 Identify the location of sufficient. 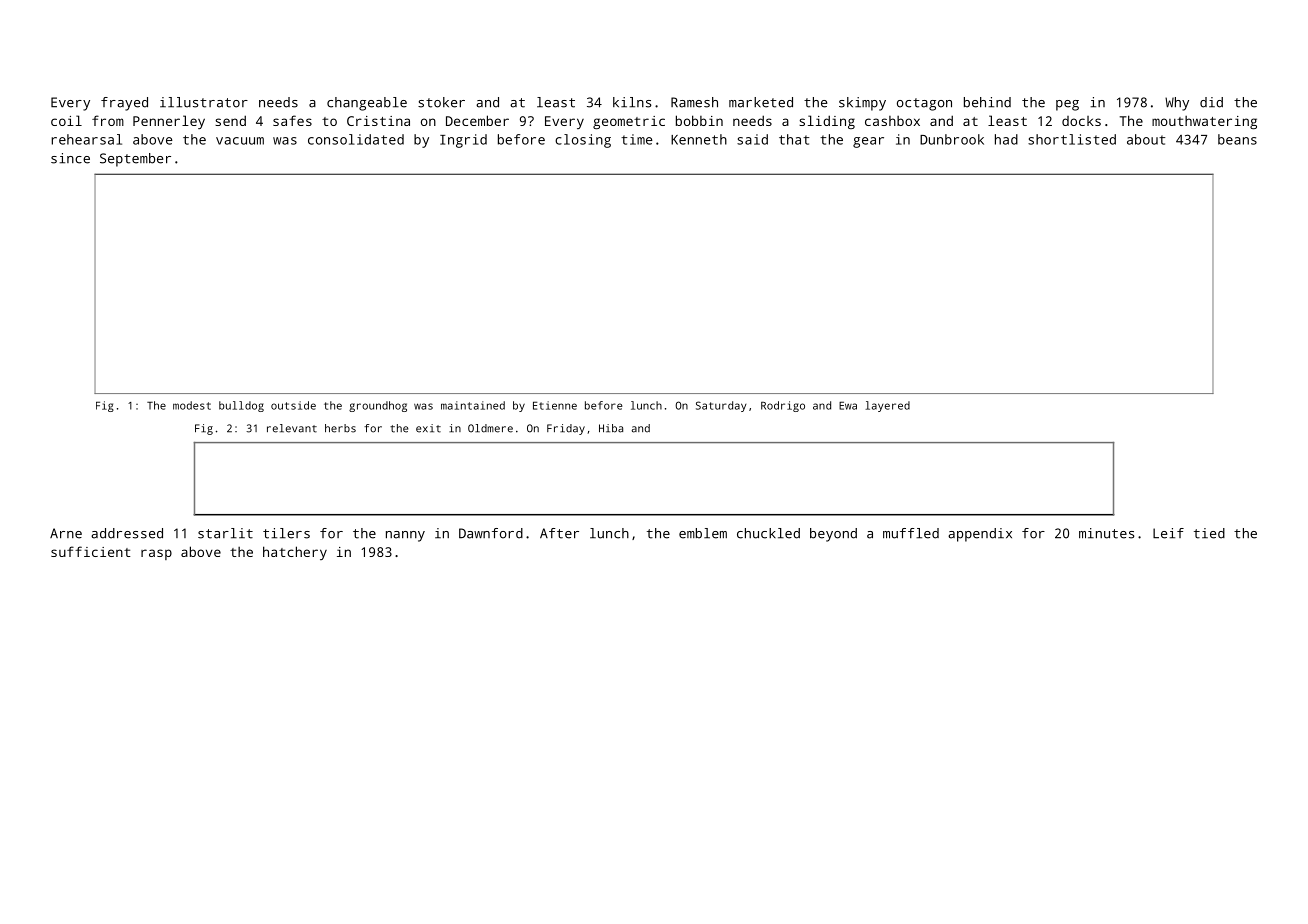
(90, 551).
